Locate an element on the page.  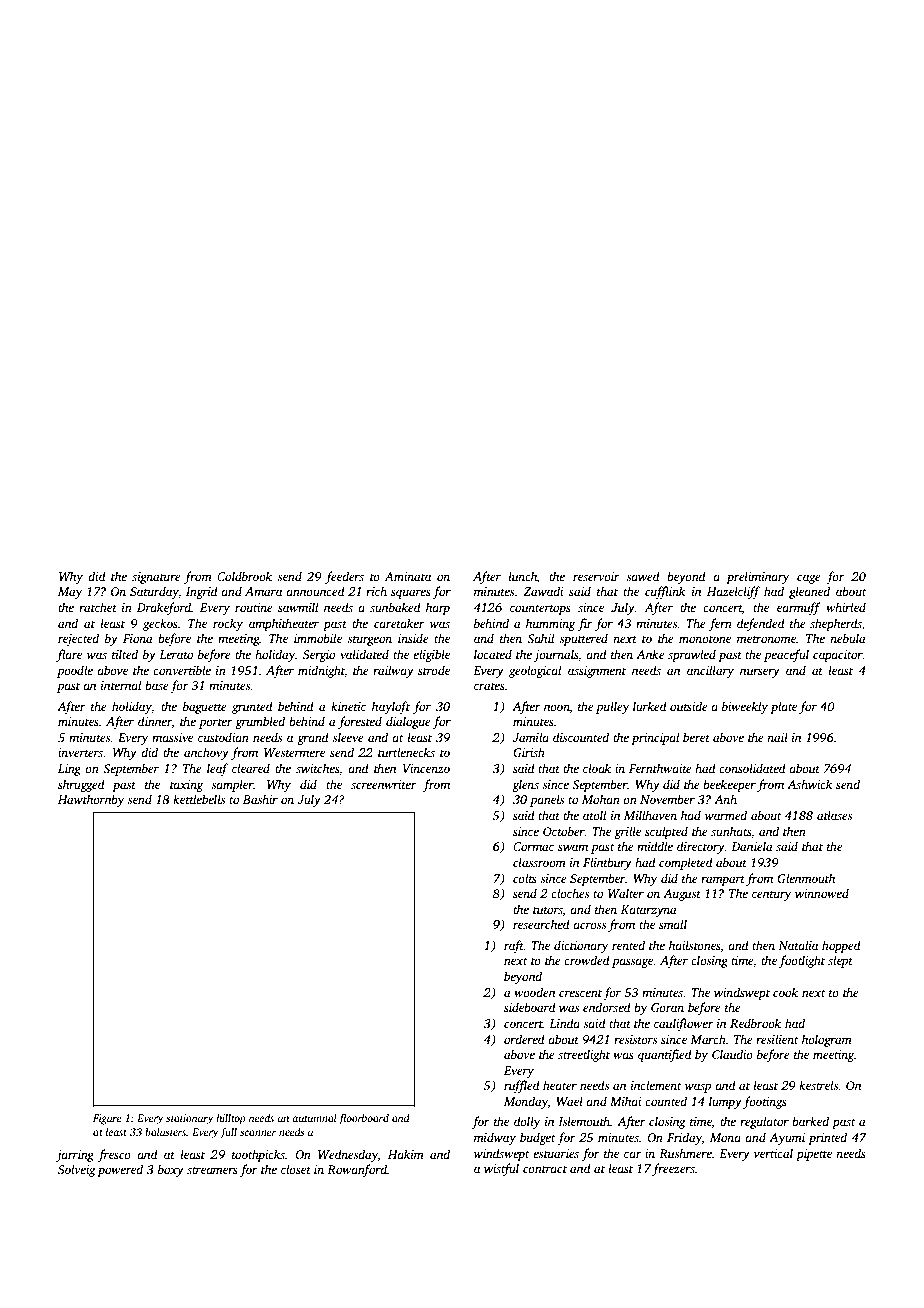
plate is located at coordinates (783, 707).
